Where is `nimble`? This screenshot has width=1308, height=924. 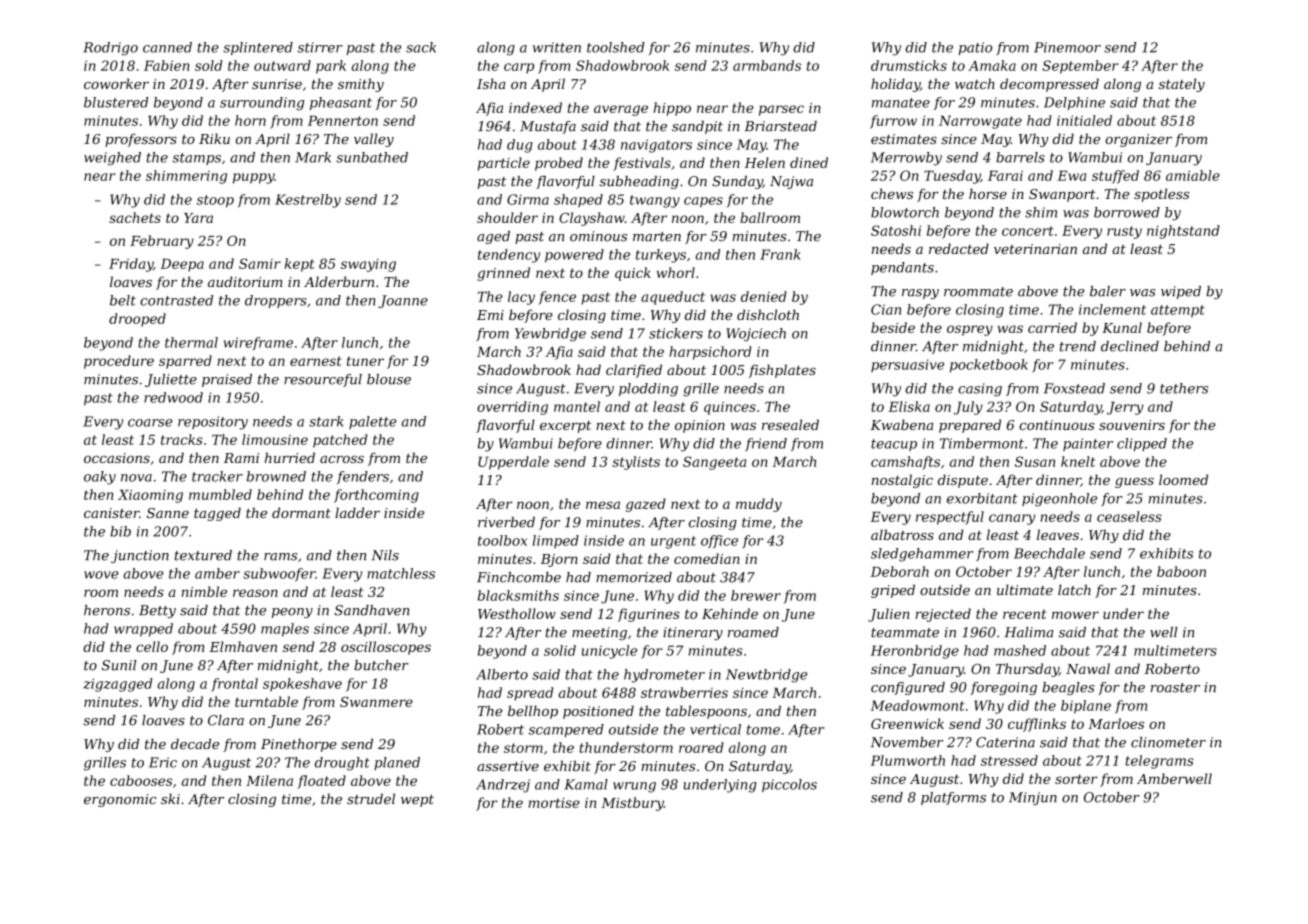
nimble is located at coordinates (204, 591).
